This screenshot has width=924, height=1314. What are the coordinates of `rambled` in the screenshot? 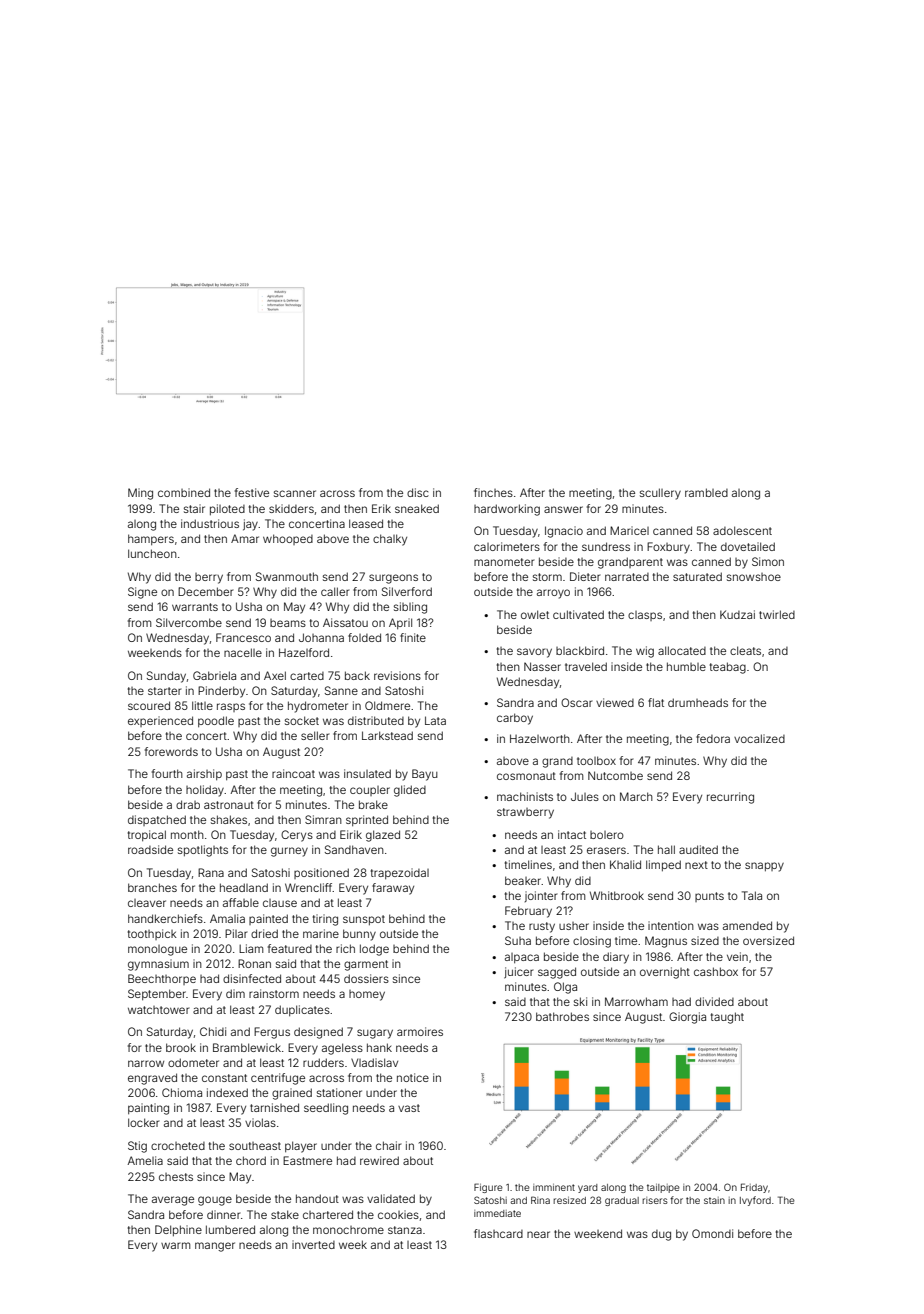 It's located at (706, 492).
